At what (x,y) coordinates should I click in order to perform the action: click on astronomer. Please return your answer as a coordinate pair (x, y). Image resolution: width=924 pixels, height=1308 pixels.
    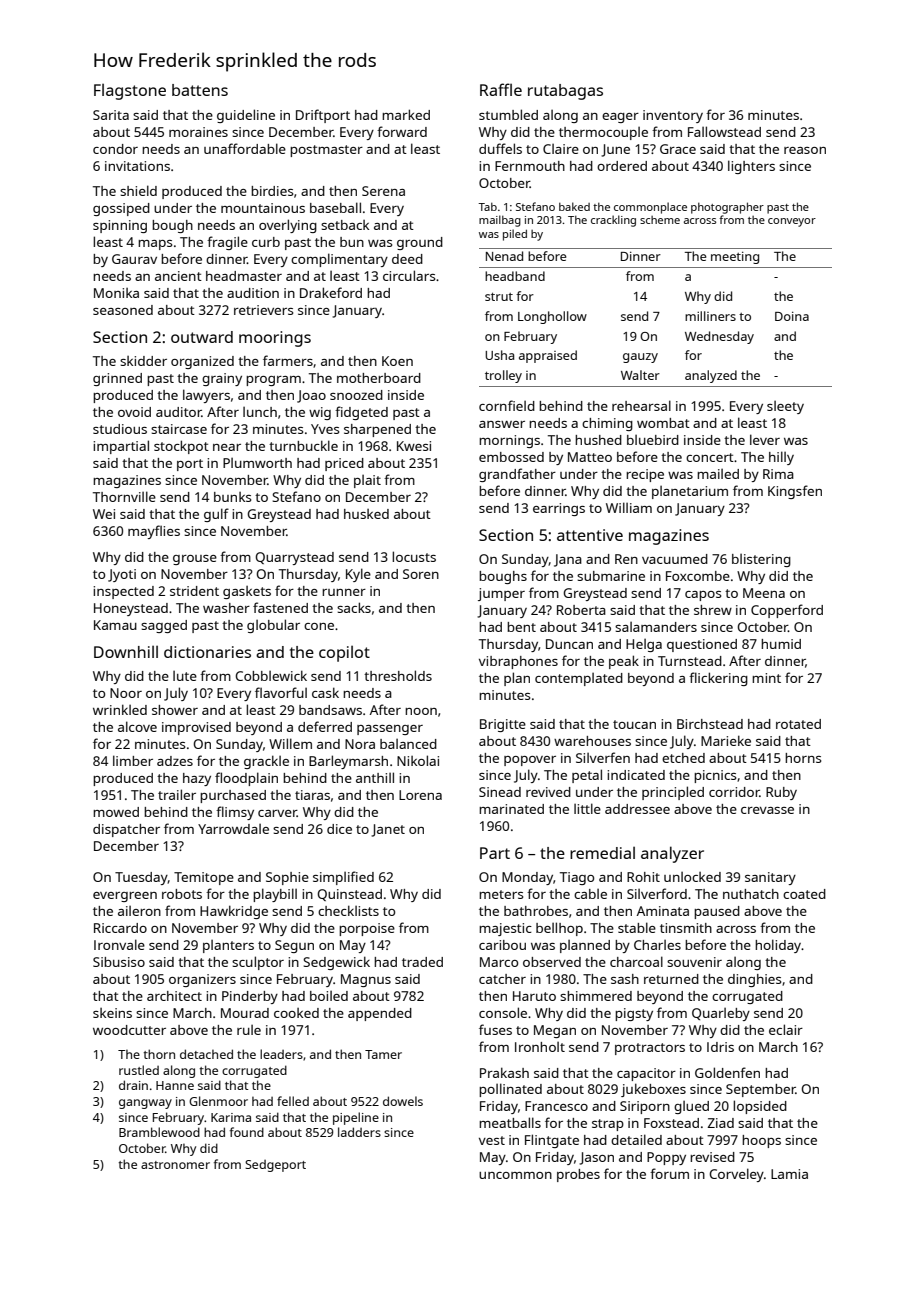
    Looking at the image, I should click on (175, 1165).
